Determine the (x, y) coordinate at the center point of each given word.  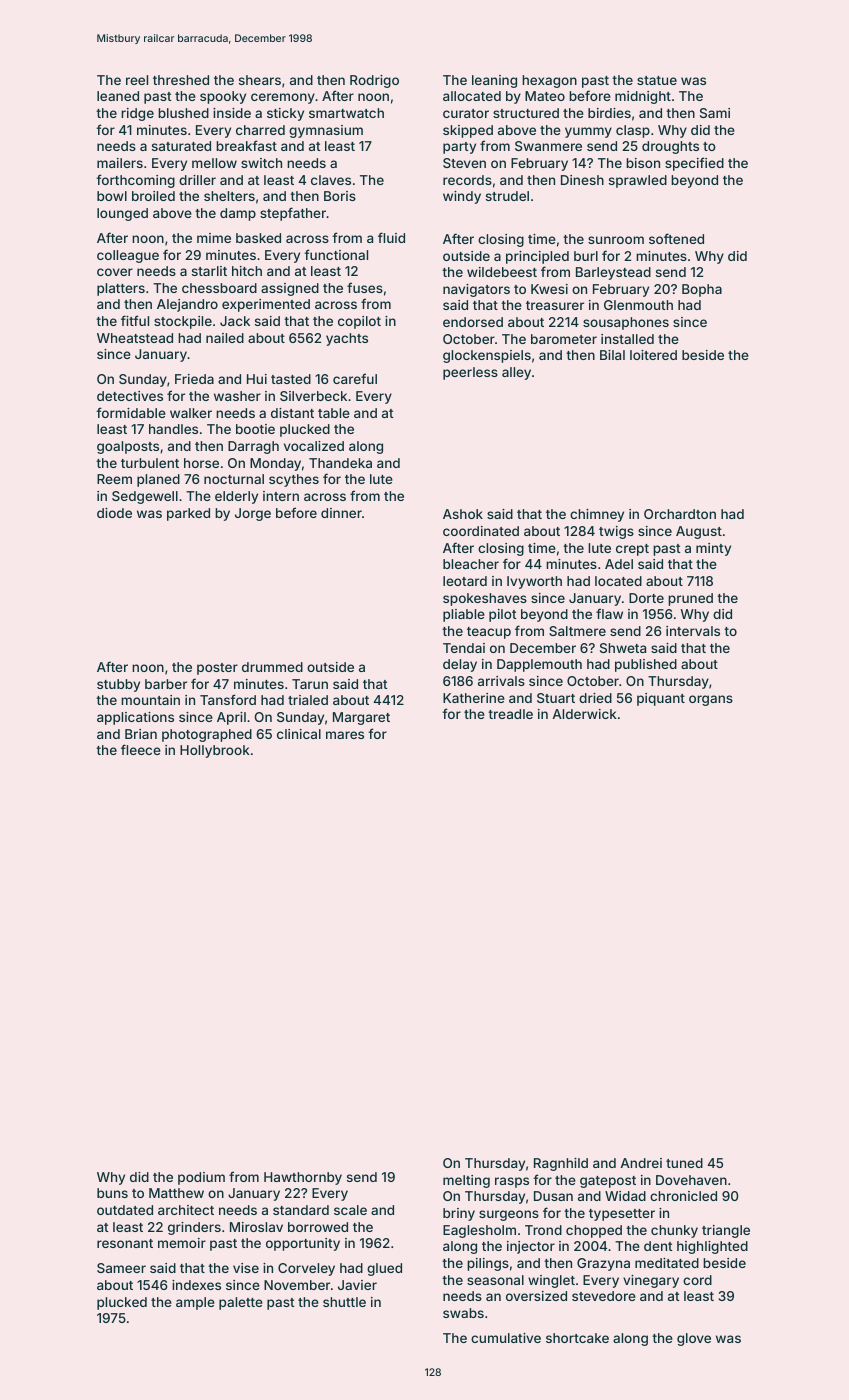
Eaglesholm (479, 1231)
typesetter (622, 1215)
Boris (340, 196)
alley (516, 373)
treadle (510, 714)
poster (217, 669)
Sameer (121, 1268)
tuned (684, 1163)
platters (121, 289)
